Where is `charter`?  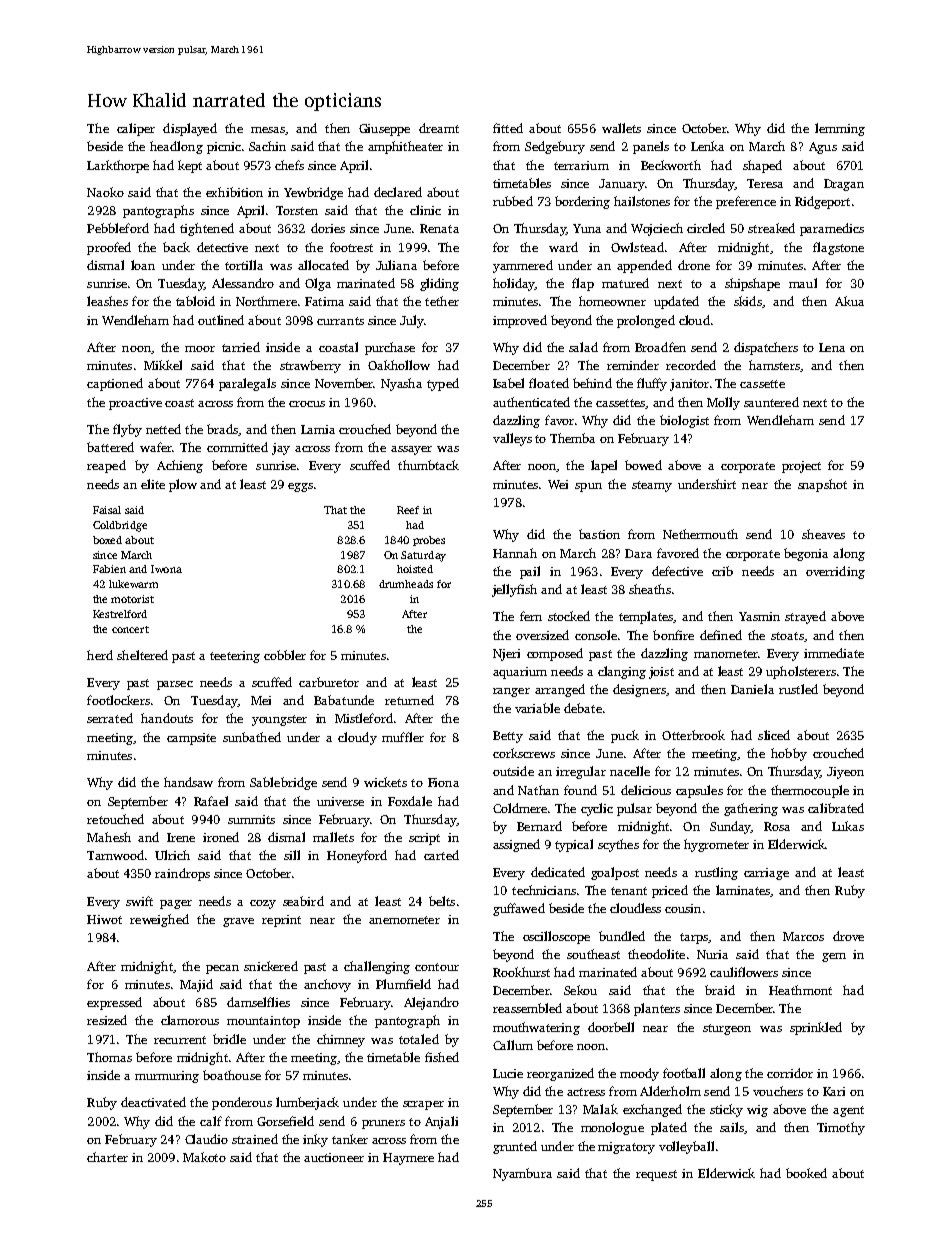 charter is located at coordinates (107, 1157).
